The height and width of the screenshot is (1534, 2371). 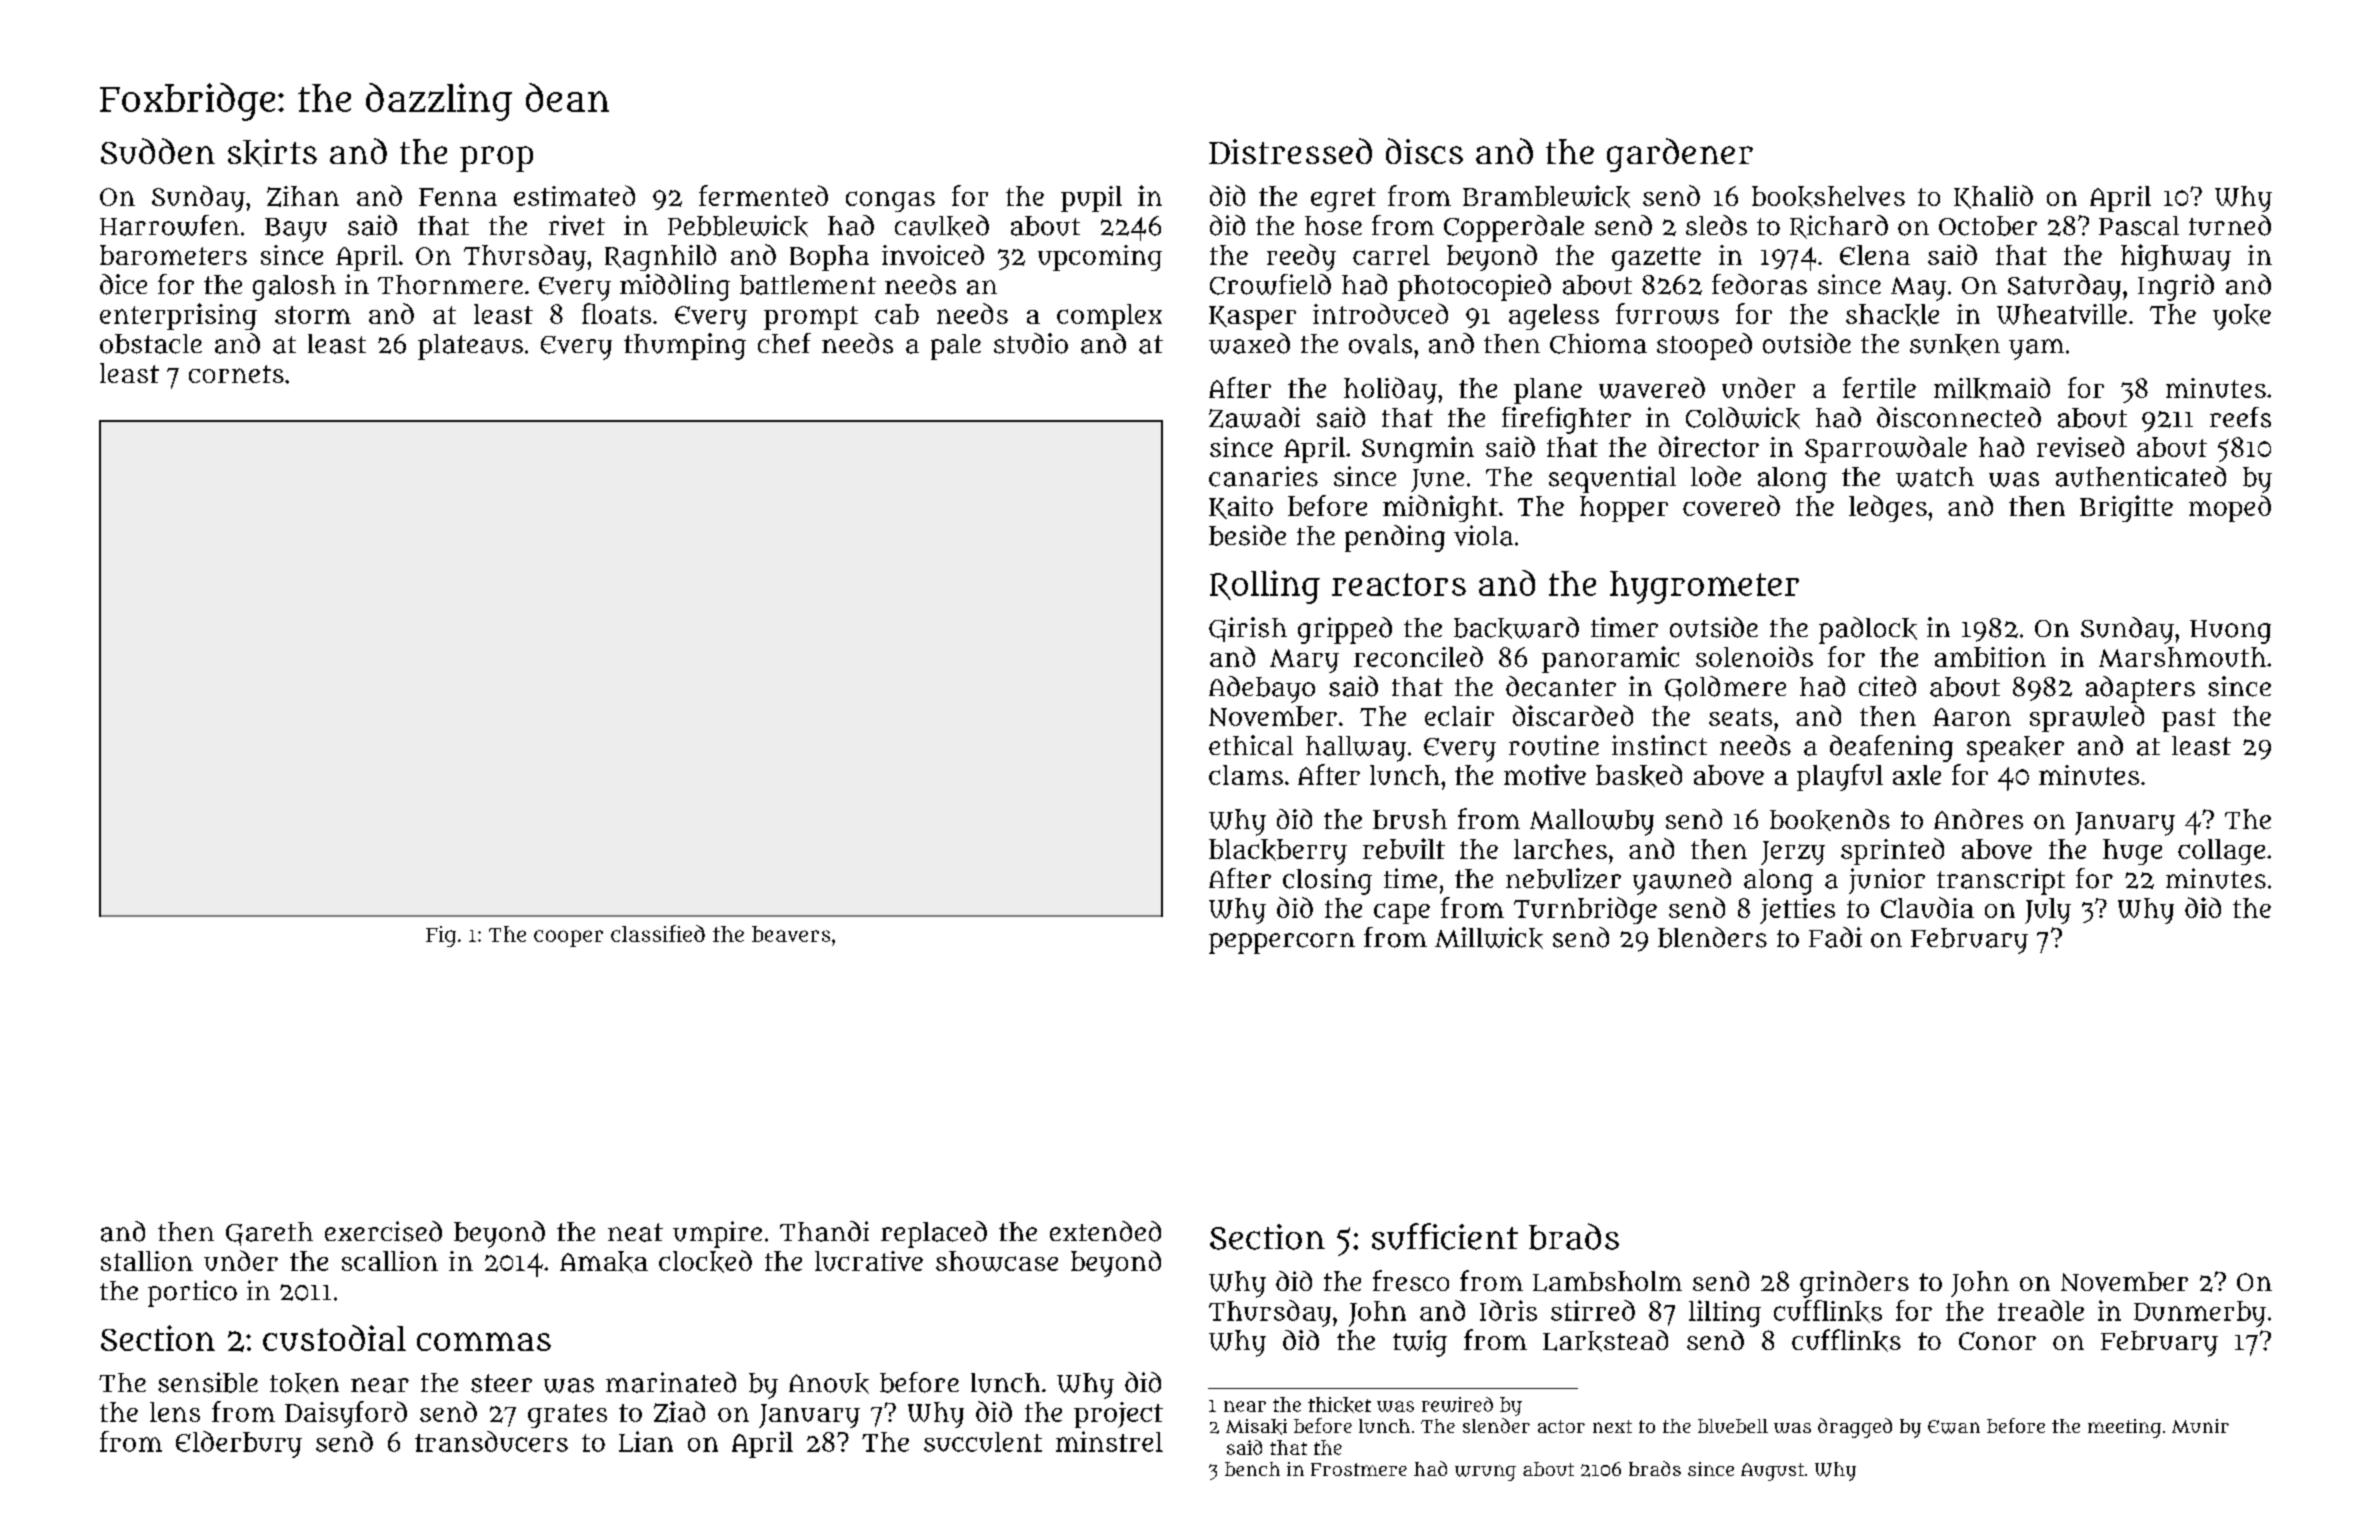 I want to click on beavers, so click(x=791, y=934).
